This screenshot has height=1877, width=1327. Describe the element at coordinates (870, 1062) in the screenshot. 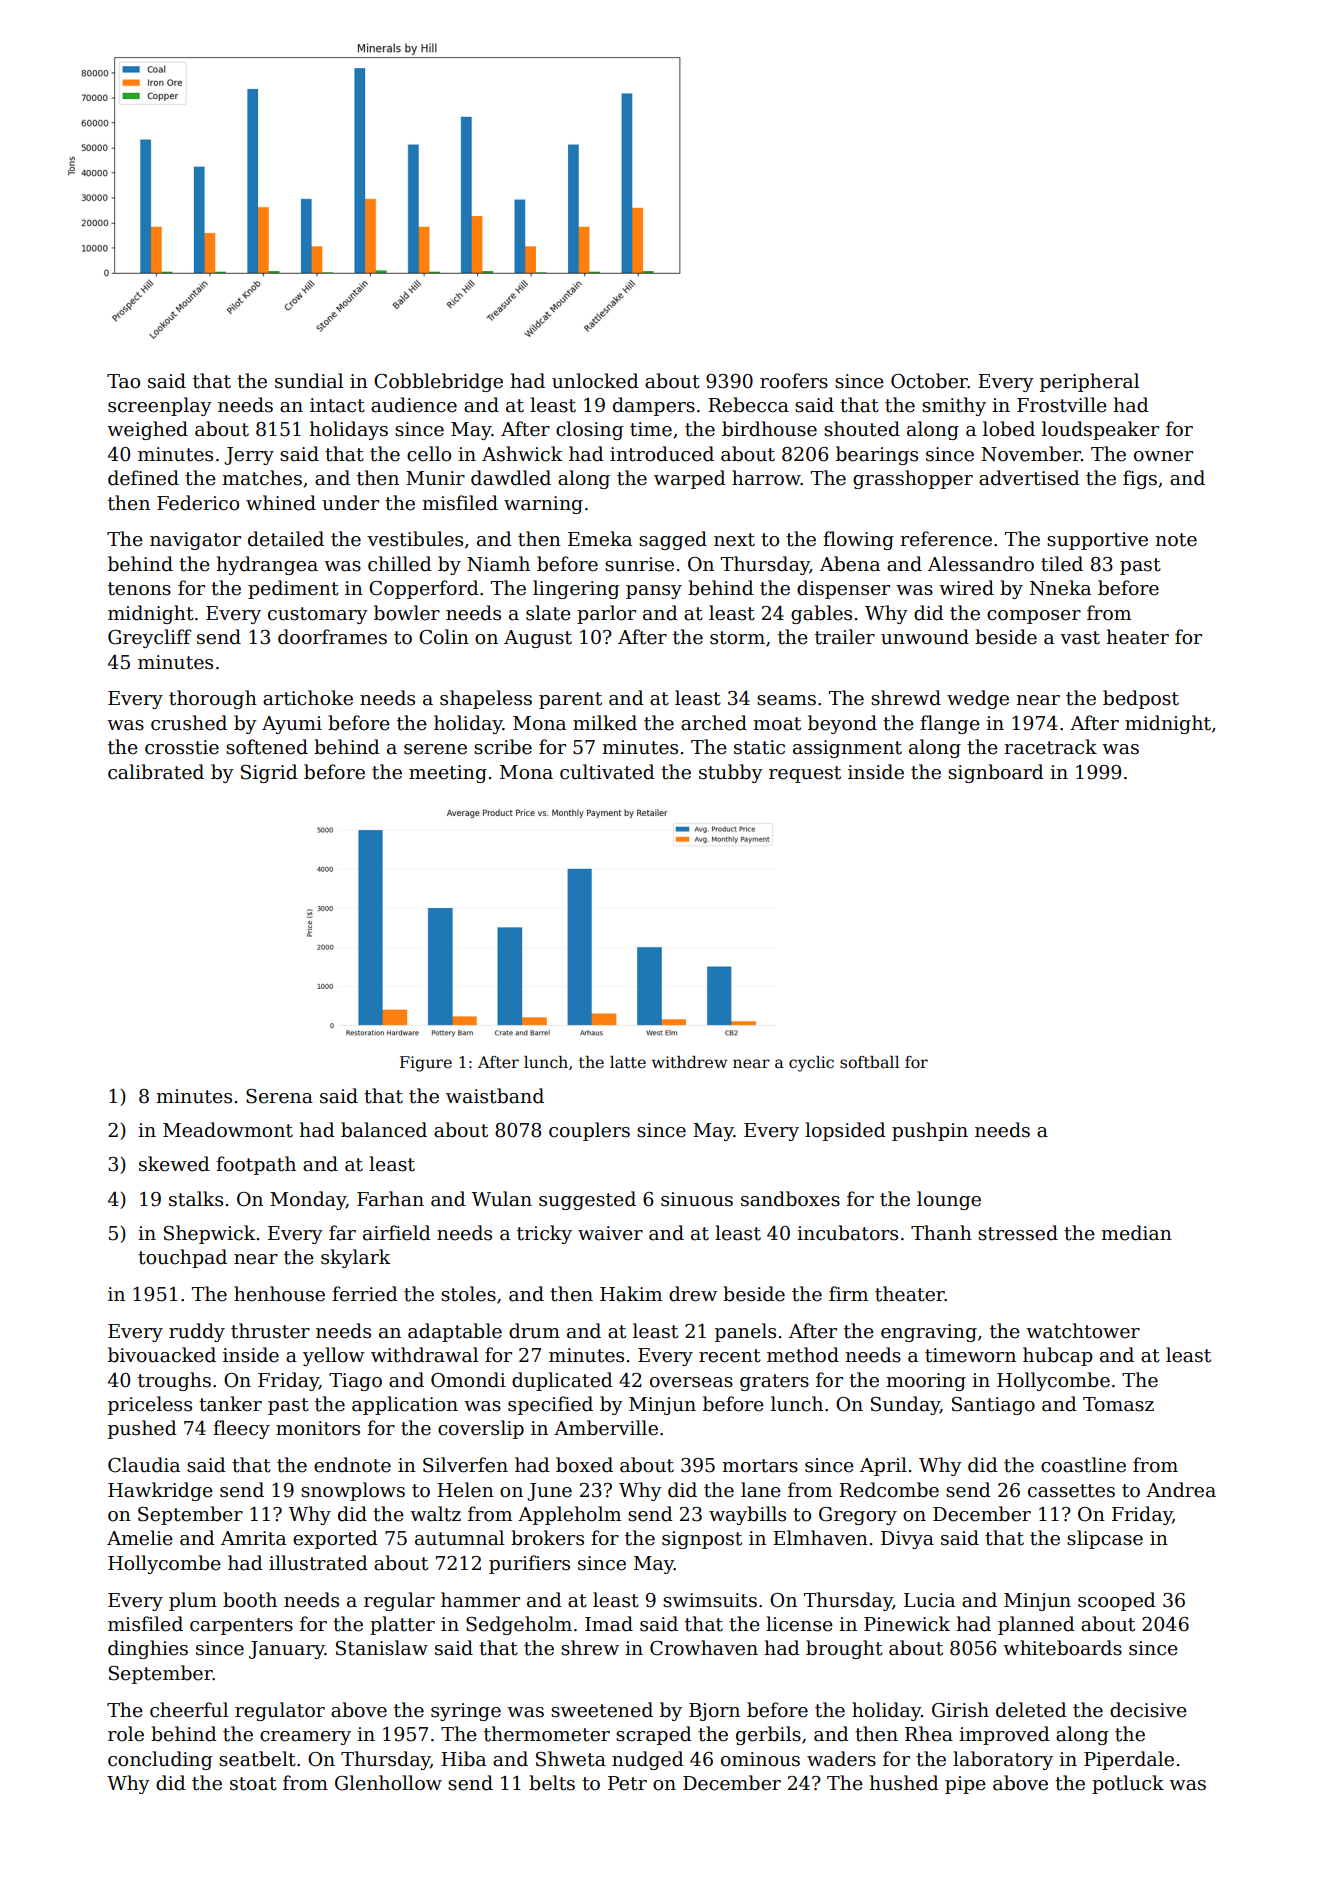

I see `softball` at that location.
